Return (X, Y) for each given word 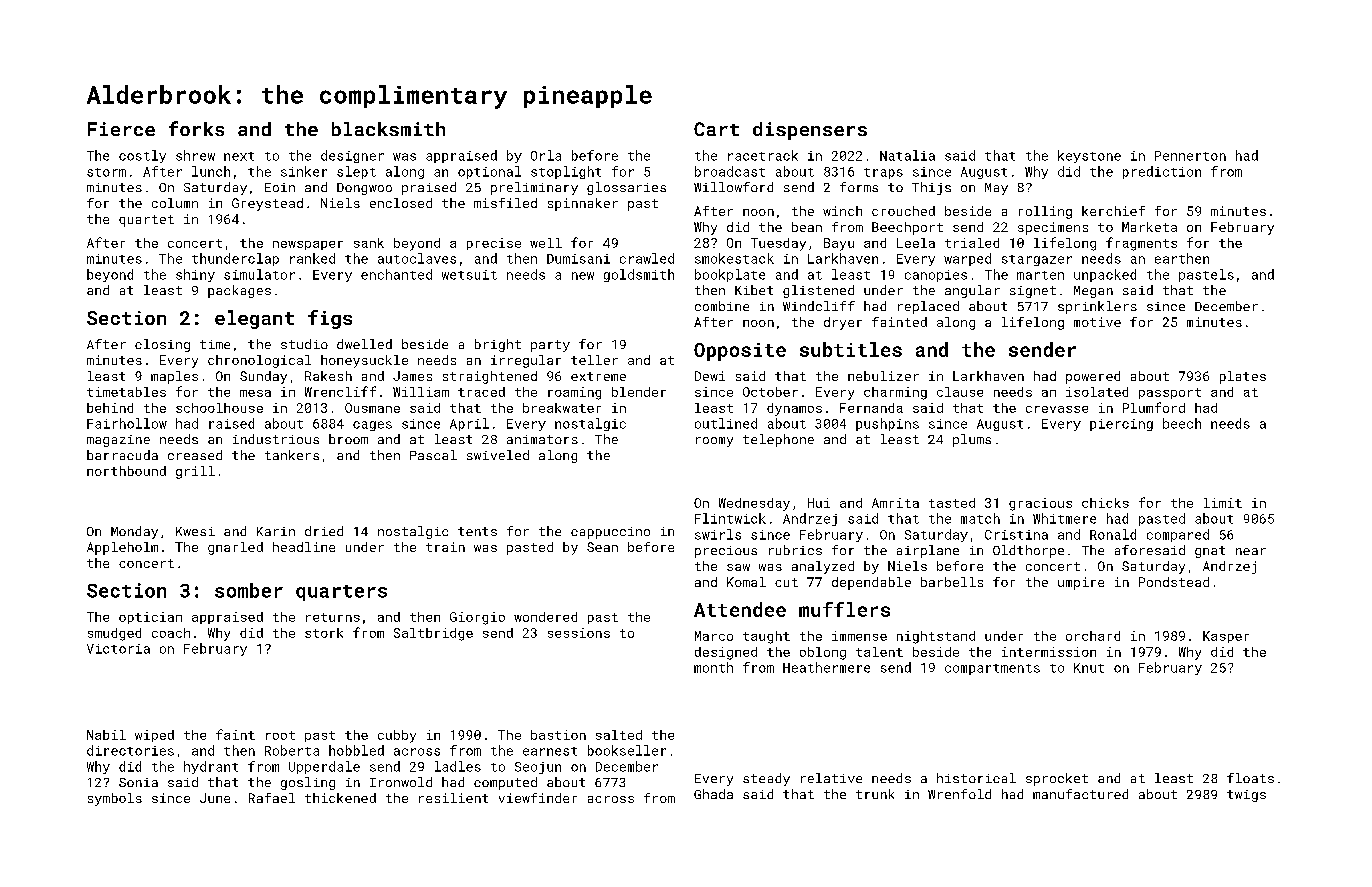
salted (619, 735)
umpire (1081, 583)
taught (766, 637)
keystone (1089, 156)
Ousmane (372, 408)
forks (196, 128)
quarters (341, 593)
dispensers (810, 131)
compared (1178, 535)
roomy (714, 442)
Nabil (106, 735)
